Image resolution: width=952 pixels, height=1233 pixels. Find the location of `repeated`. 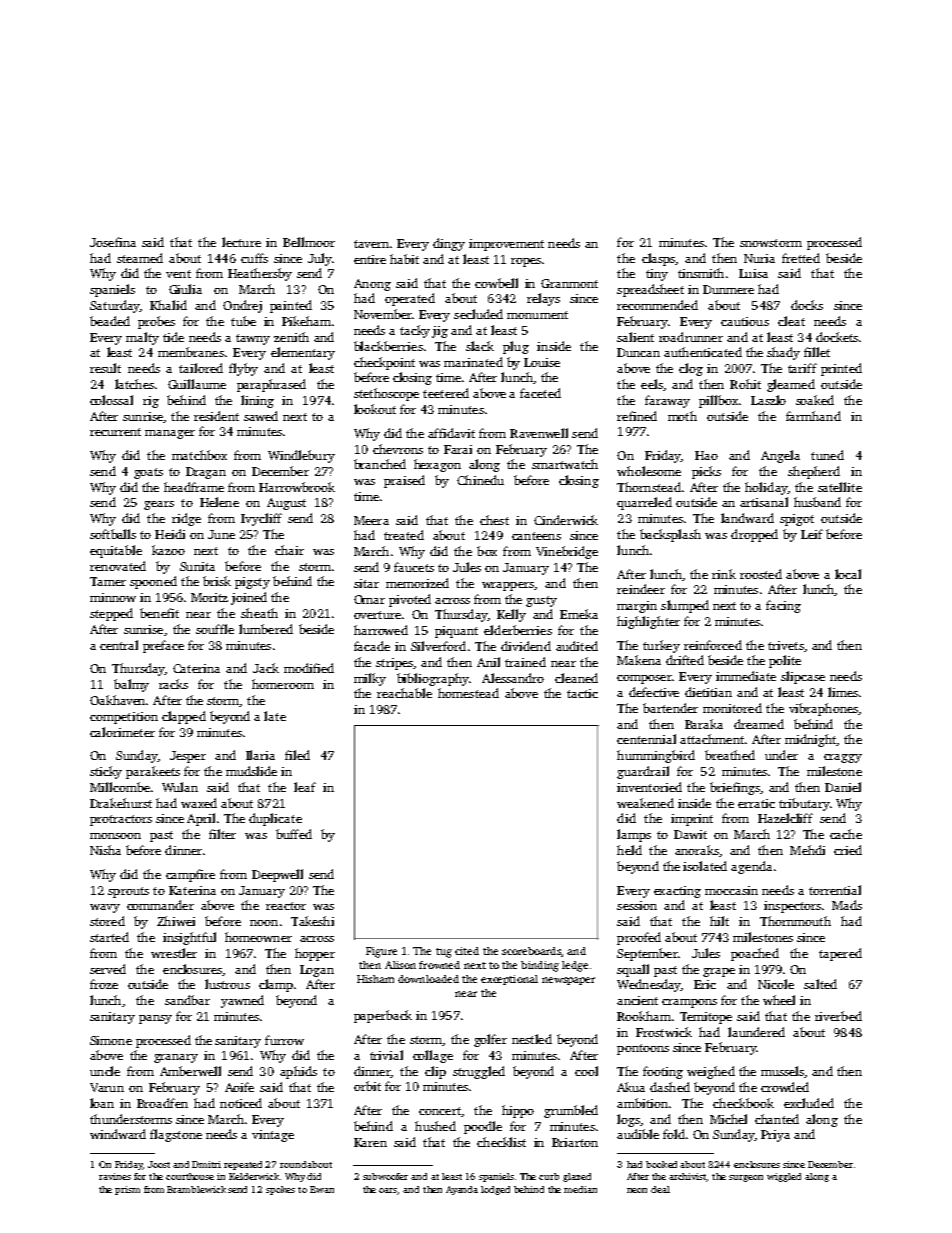

repeated is located at coordinates (243, 1165).
